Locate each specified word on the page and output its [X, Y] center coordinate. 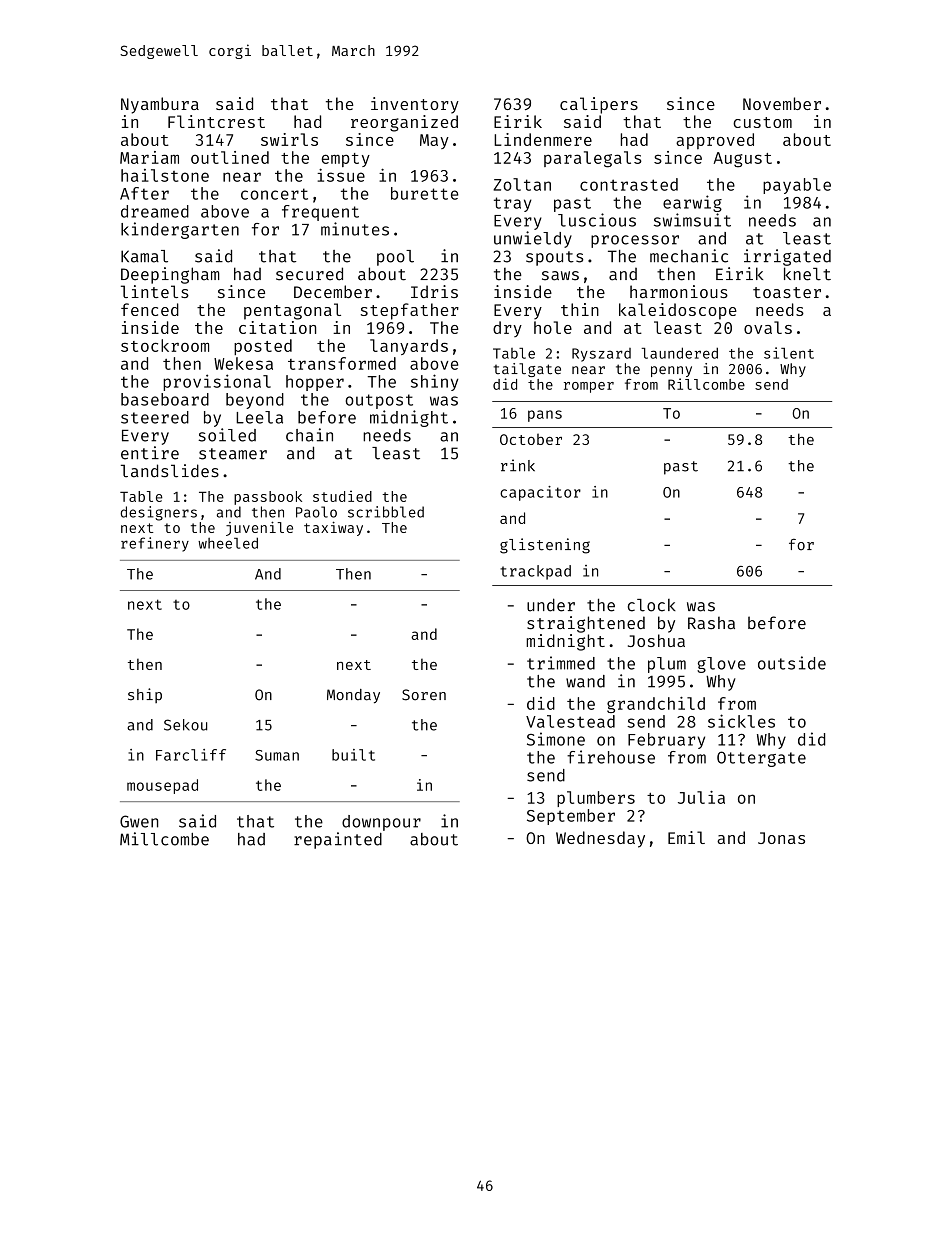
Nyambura [160, 105]
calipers [599, 105]
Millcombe [164, 839]
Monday [353, 696]
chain [309, 435]
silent [789, 353]
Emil [686, 837]
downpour [381, 823]
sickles [741, 721]
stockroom [165, 345]
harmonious [679, 291]
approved [715, 141]
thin [580, 309]
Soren [424, 695]
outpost [379, 401]
